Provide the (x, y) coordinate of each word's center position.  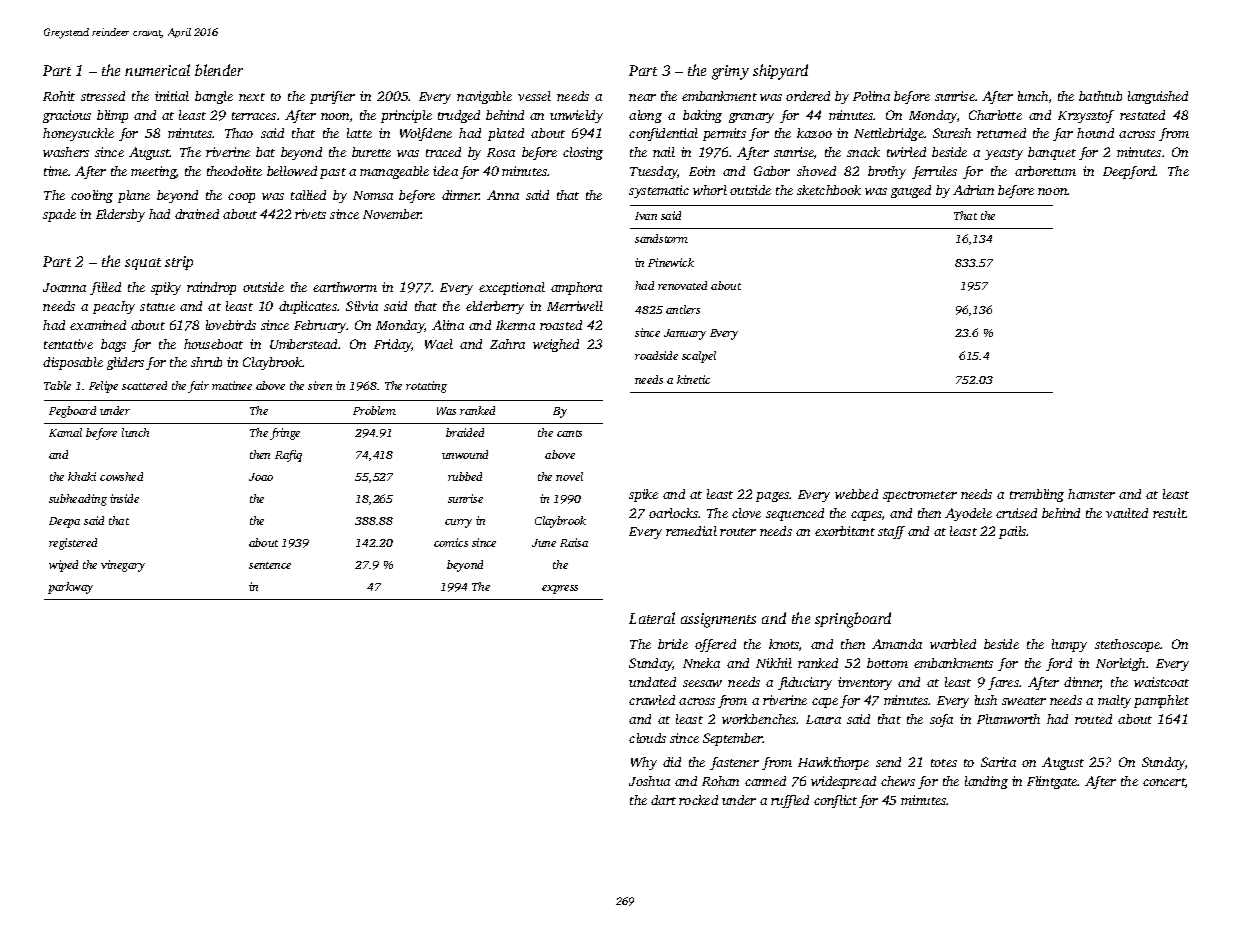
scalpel (699, 357)
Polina (871, 96)
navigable (484, 97)
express (560, 589)
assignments (718, 620)
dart (663, 800)
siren (320, 385)
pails (1013, 532)
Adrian (973, 190)
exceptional (512, 288)
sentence (270, 565)
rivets (310, 214)
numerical (157, 70)
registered (73, 544)
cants (569, 433)
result (1169, 513)
